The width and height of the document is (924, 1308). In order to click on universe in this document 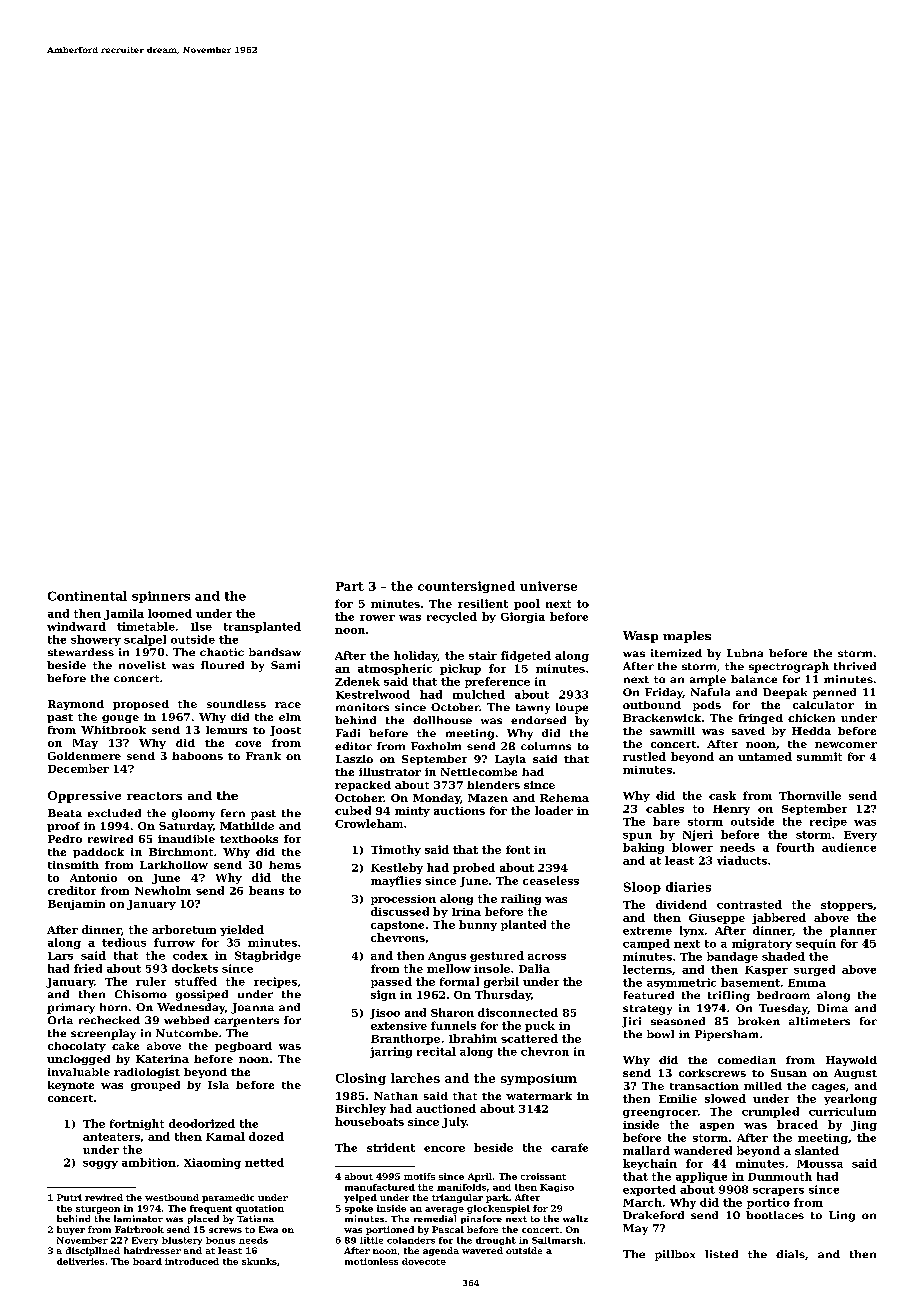, I will do `click(548, 586)`.
